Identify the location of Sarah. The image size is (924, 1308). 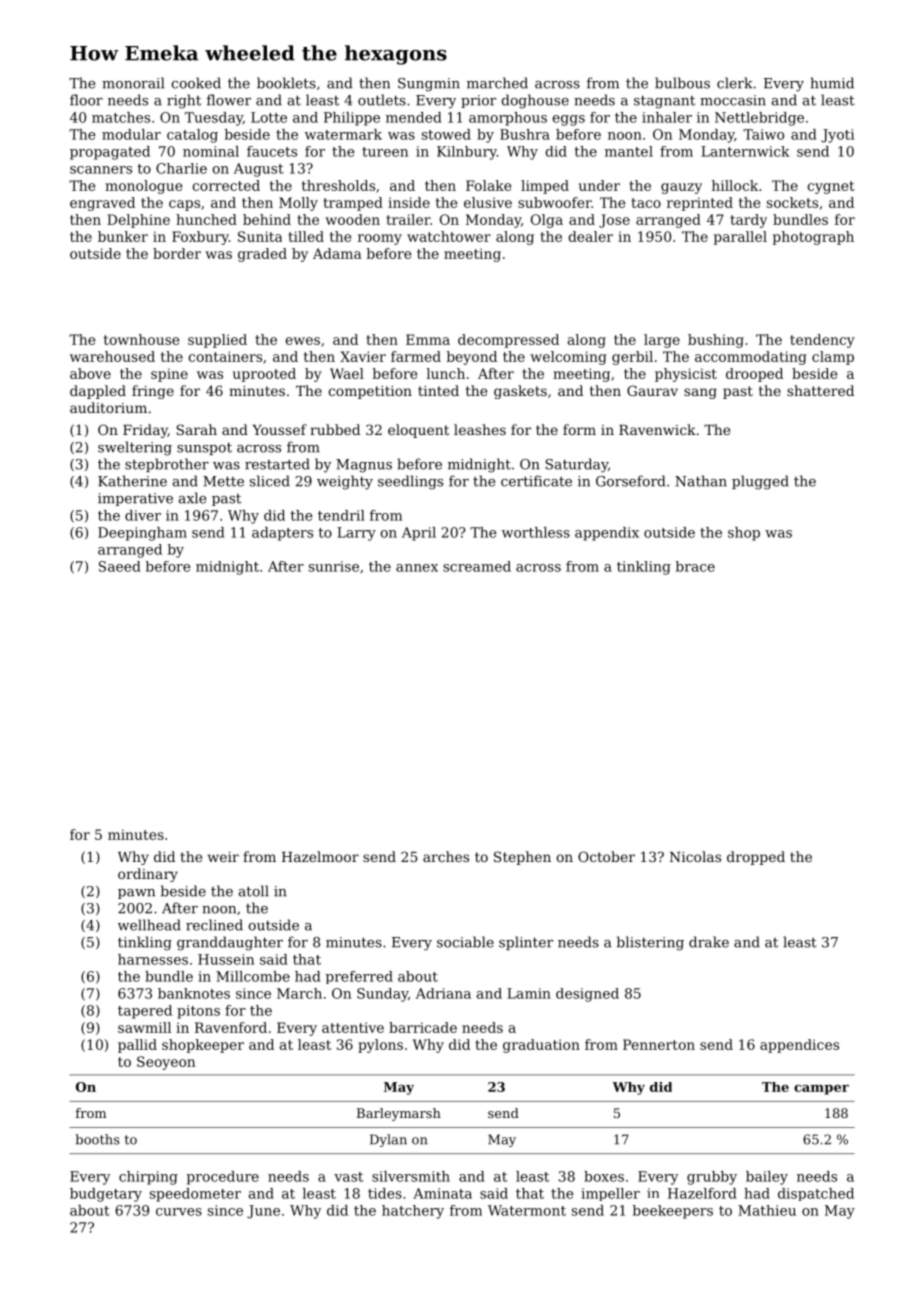
(196, 429).
